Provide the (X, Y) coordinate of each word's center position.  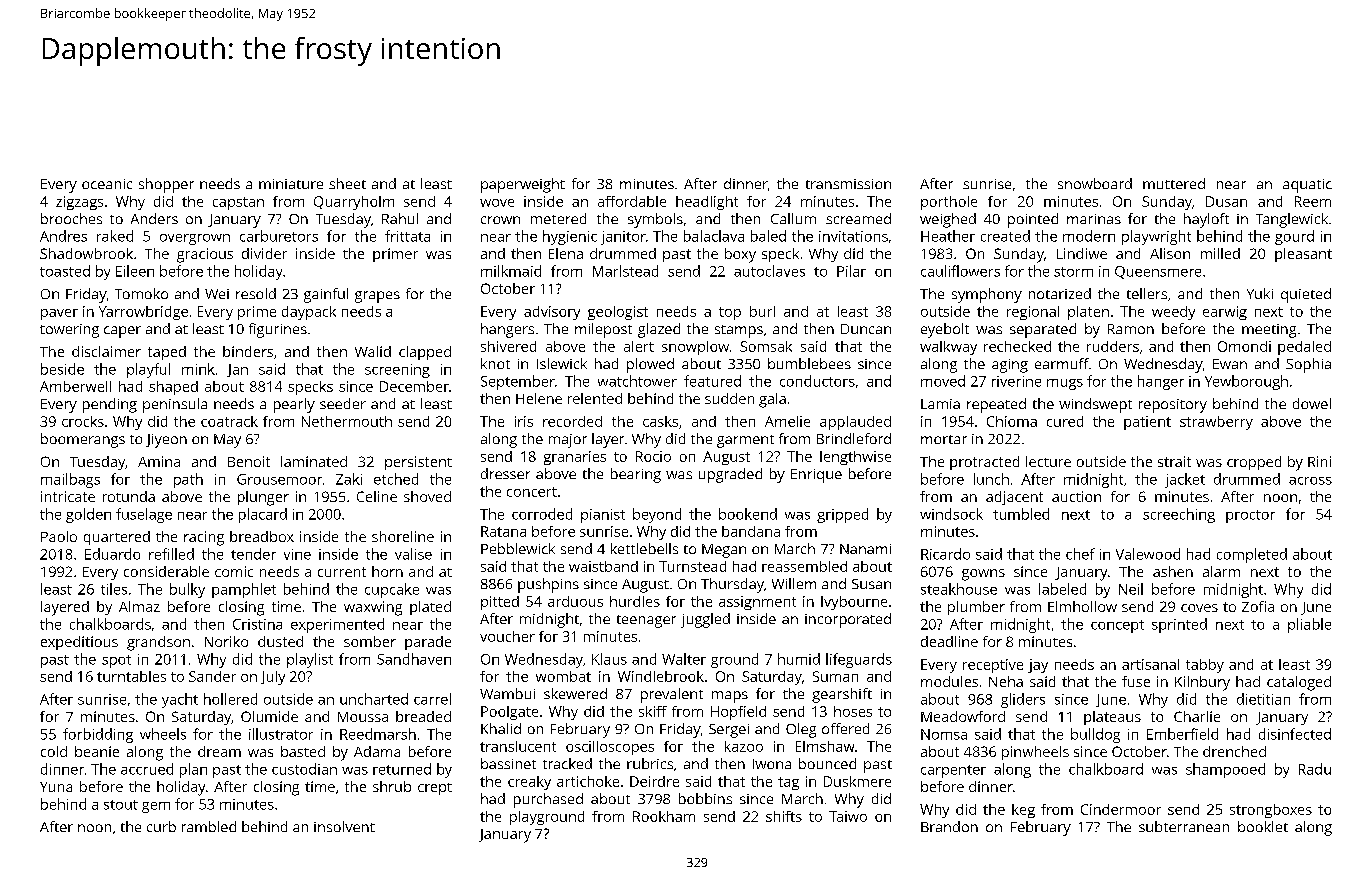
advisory (552, 313)
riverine (1016, 381)
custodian (304, 769)
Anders (154, 218)
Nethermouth (347, 421)
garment (745, 441)
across (1310, 481)
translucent (518, 746)
